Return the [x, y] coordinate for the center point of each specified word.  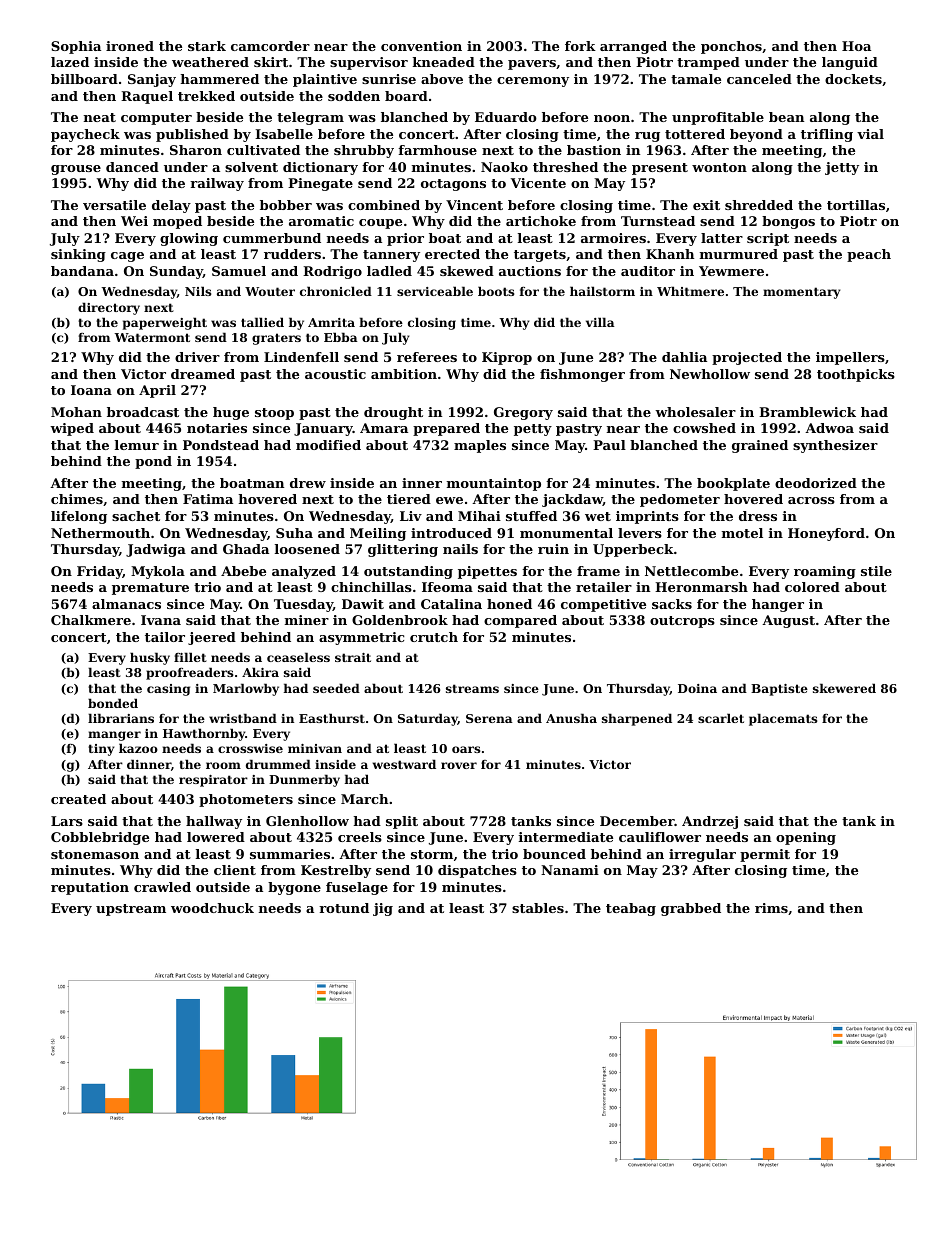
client [235, 870]
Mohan [76, 412]
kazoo [138, 748]
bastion [594, 150]
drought [393, 413]
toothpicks [856, 375]
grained [760, 446]
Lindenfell [301, 357]
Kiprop [507, 358]
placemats [783, 719]
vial [870, 134]
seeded [336, 688]
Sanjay [152, 80]
